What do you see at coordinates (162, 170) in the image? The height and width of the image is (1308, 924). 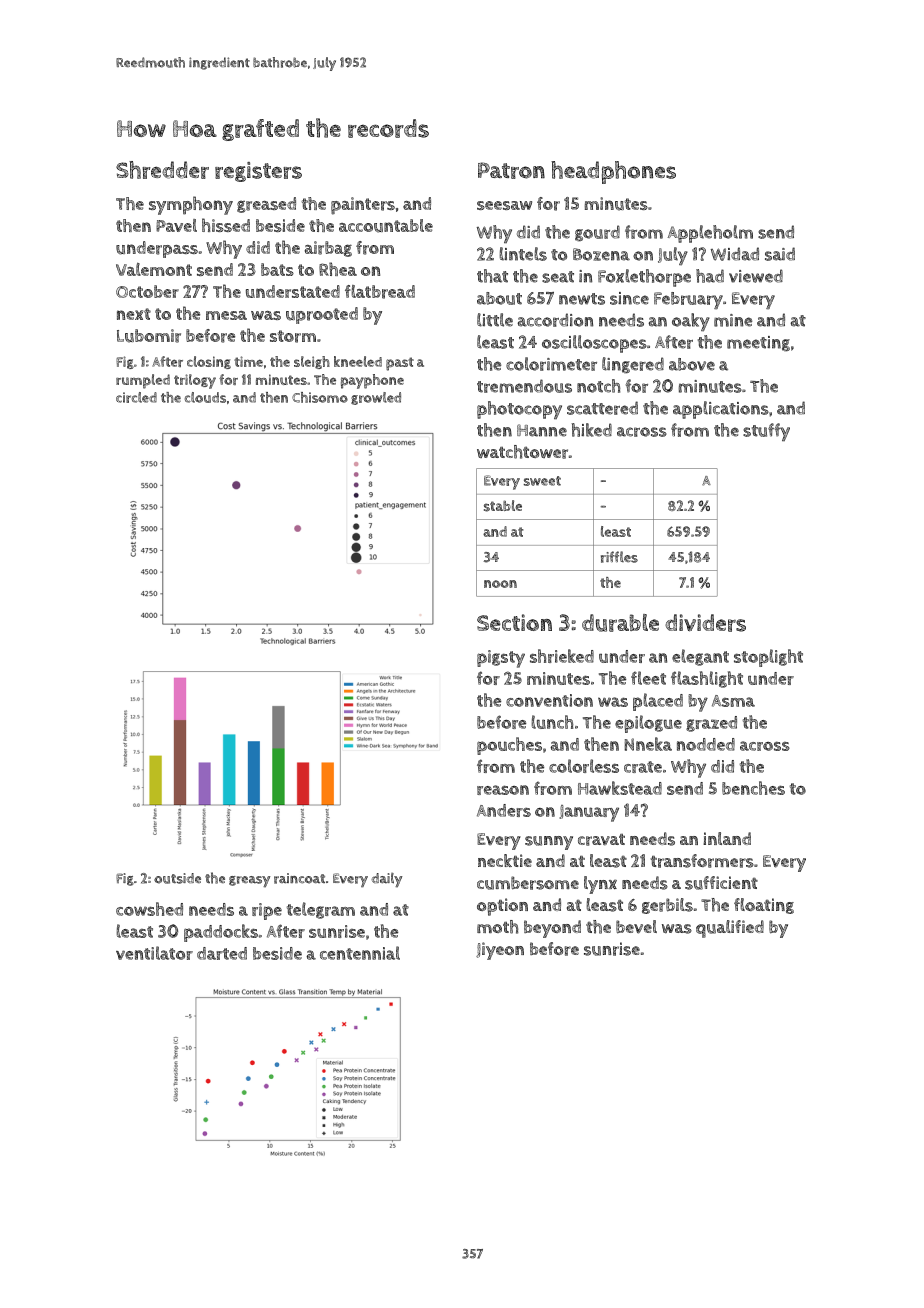 I see `Shredder` at bounding box center [162, 170].
